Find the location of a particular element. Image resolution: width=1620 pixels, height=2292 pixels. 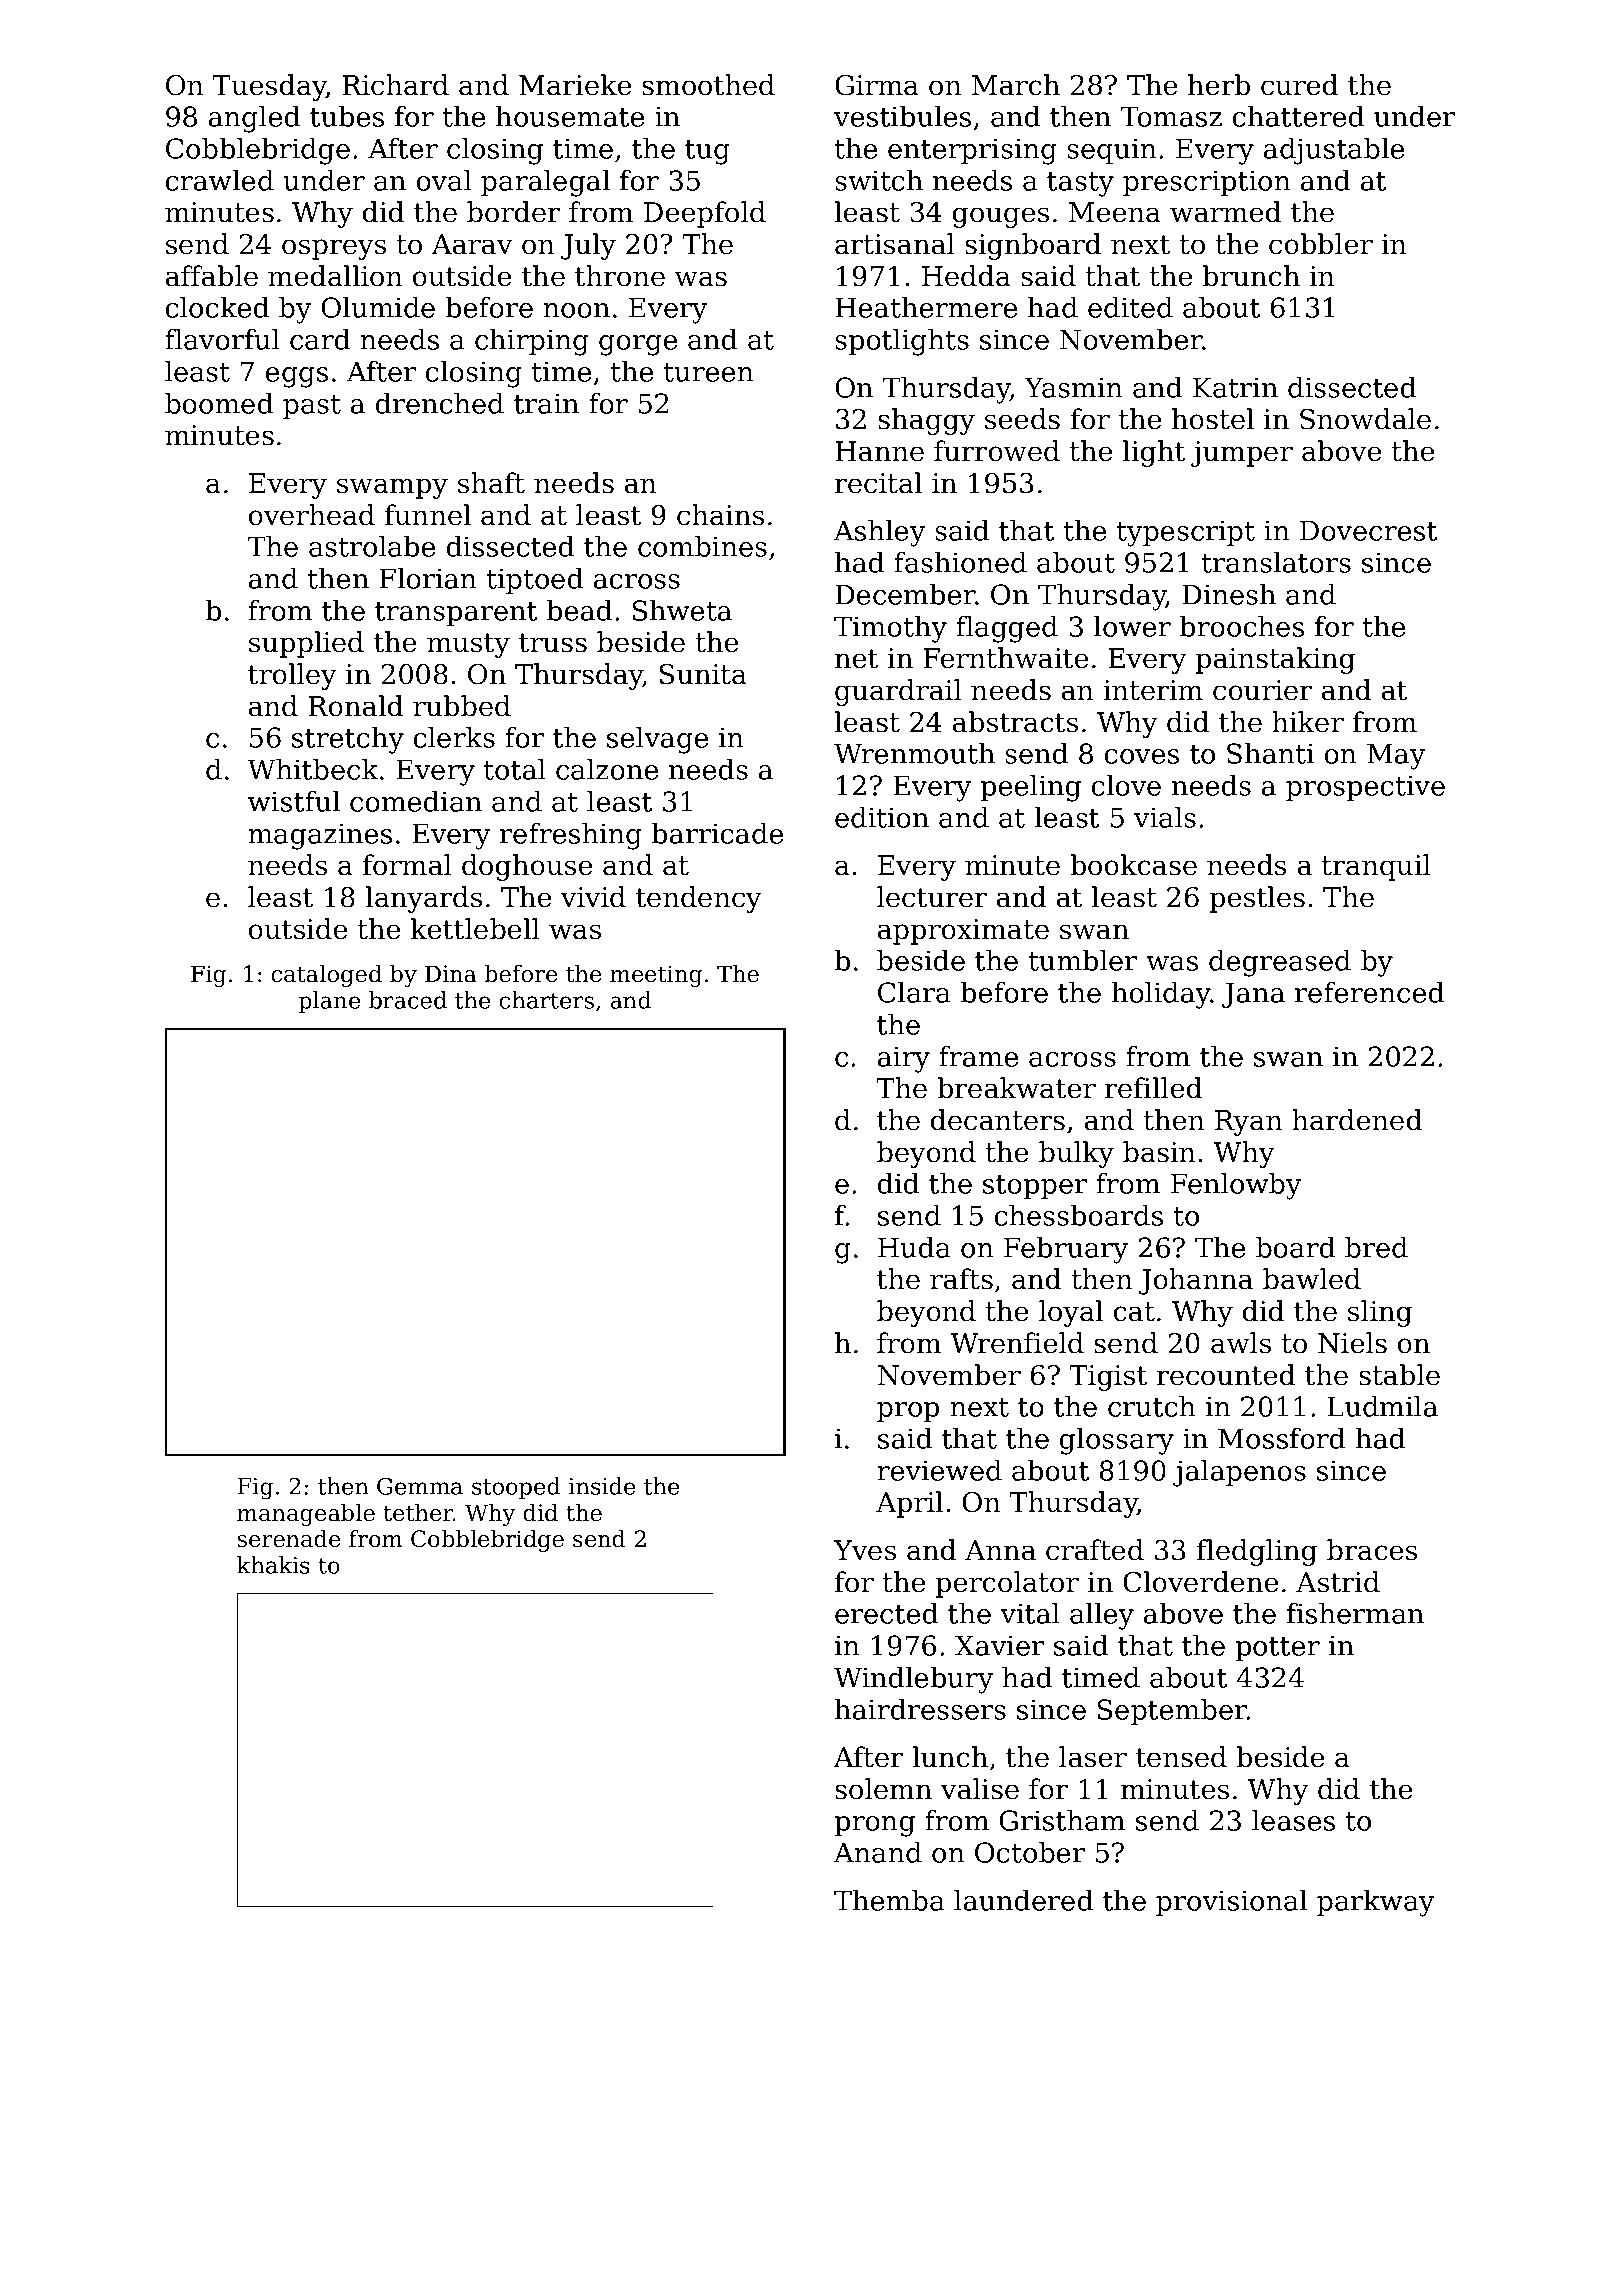

alley is located at coordinates (1102, 1616).
